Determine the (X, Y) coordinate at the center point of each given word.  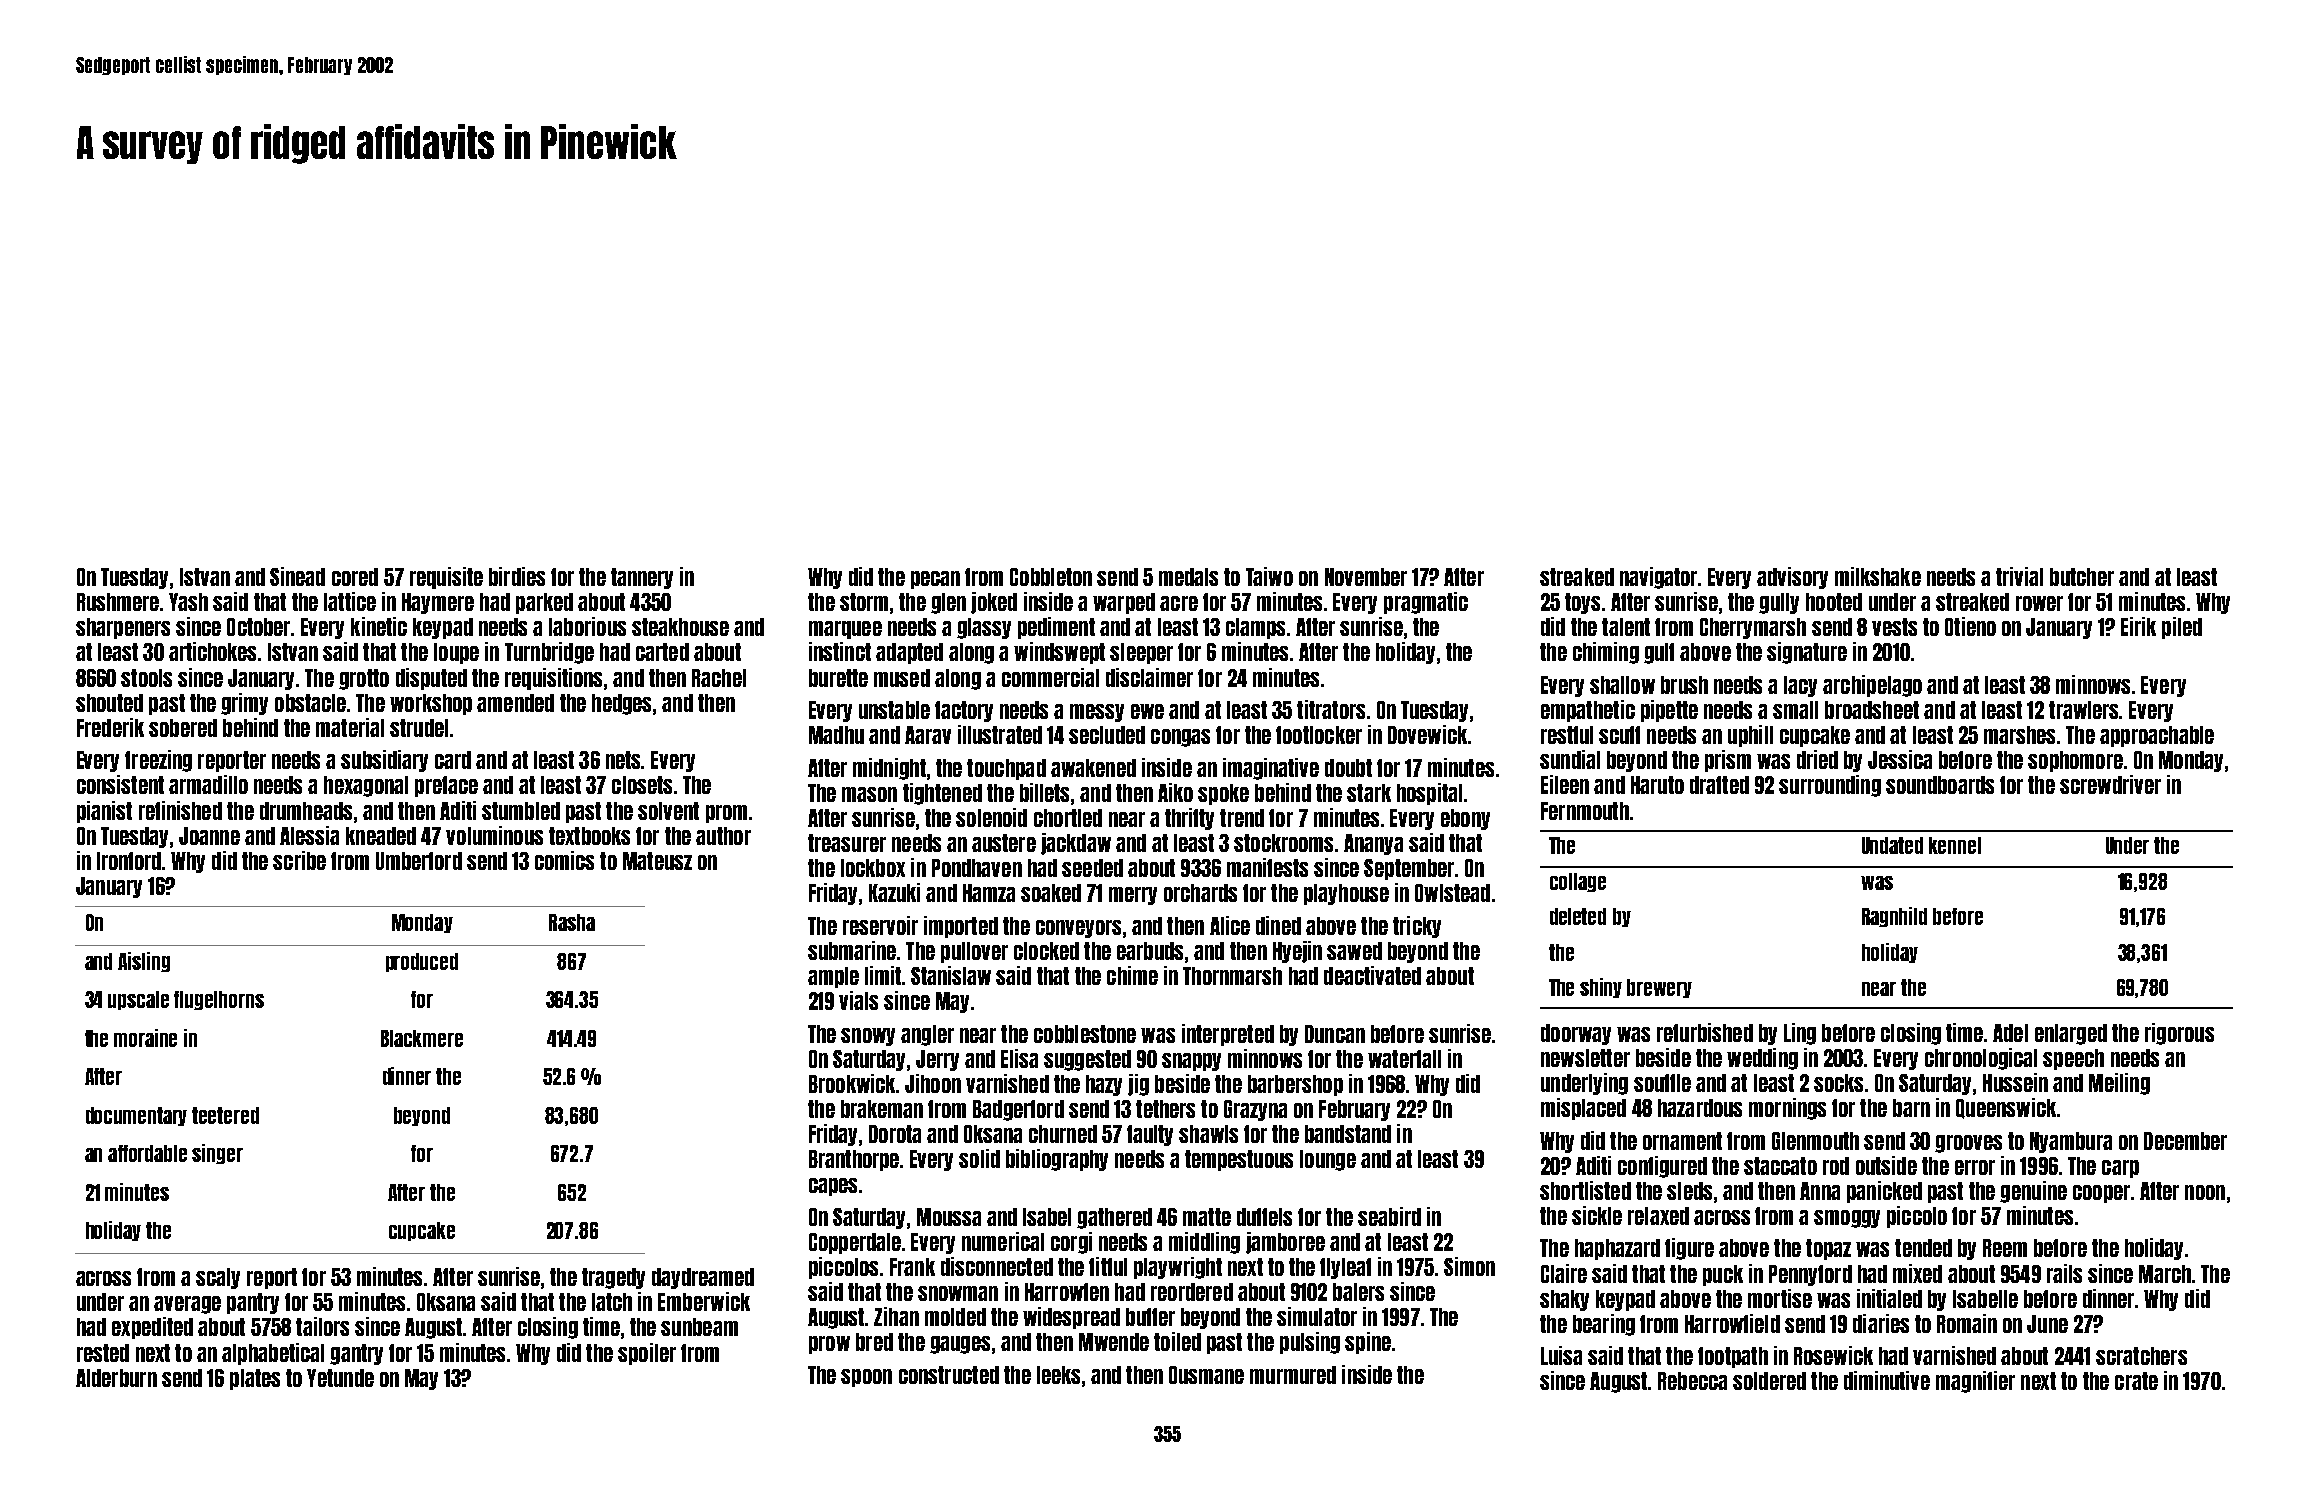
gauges (960, 1345)
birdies (517, 576)
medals (1188, 577)
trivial (2019, 576)
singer (217, 1154)
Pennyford (1810, 1275)
